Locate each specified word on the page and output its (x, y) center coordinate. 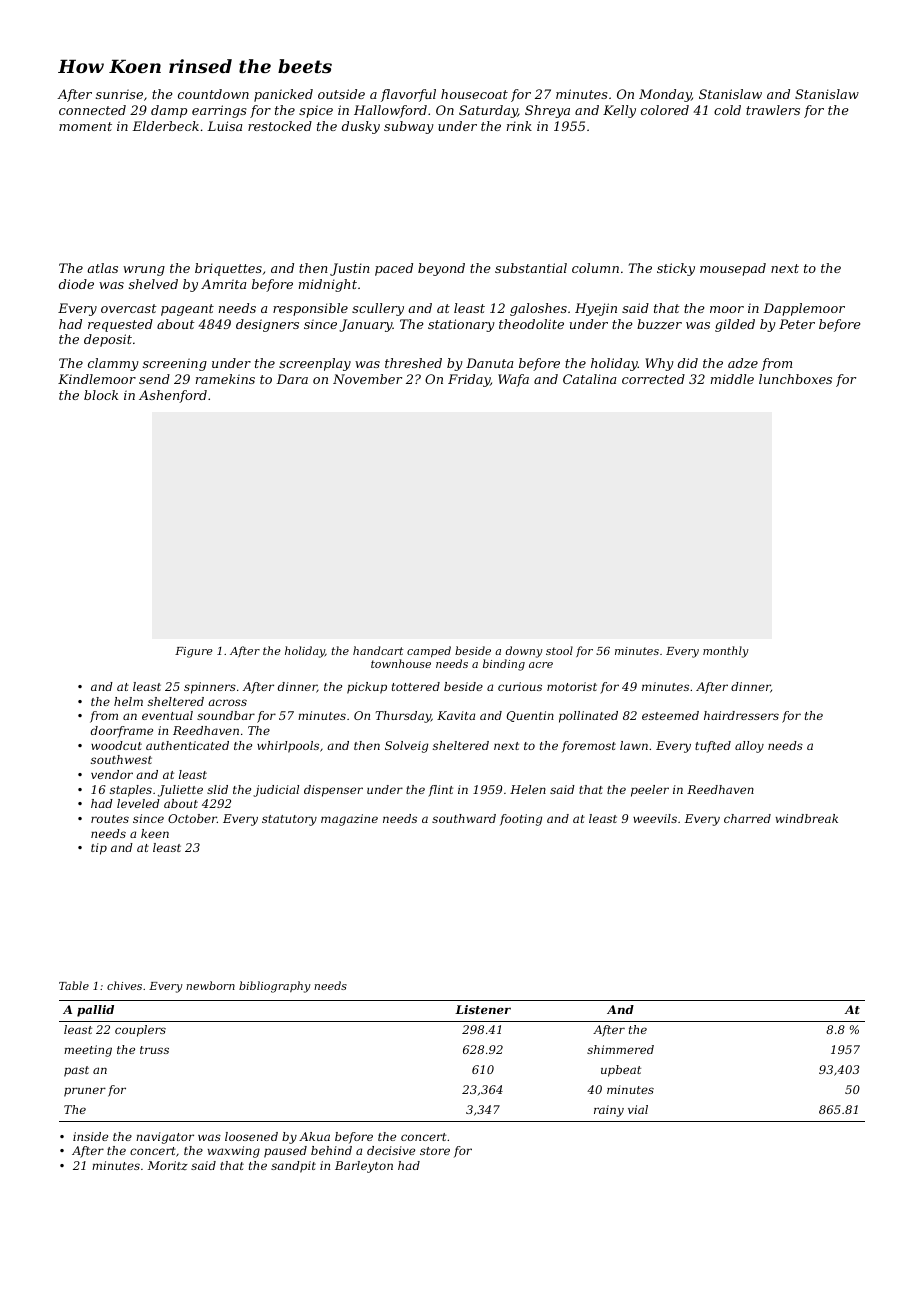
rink (519, 126)
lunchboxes (795, 379)
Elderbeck (165, 126)
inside (90, 1136)
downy (524, 652)
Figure (194, 652)
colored (665, 110)
